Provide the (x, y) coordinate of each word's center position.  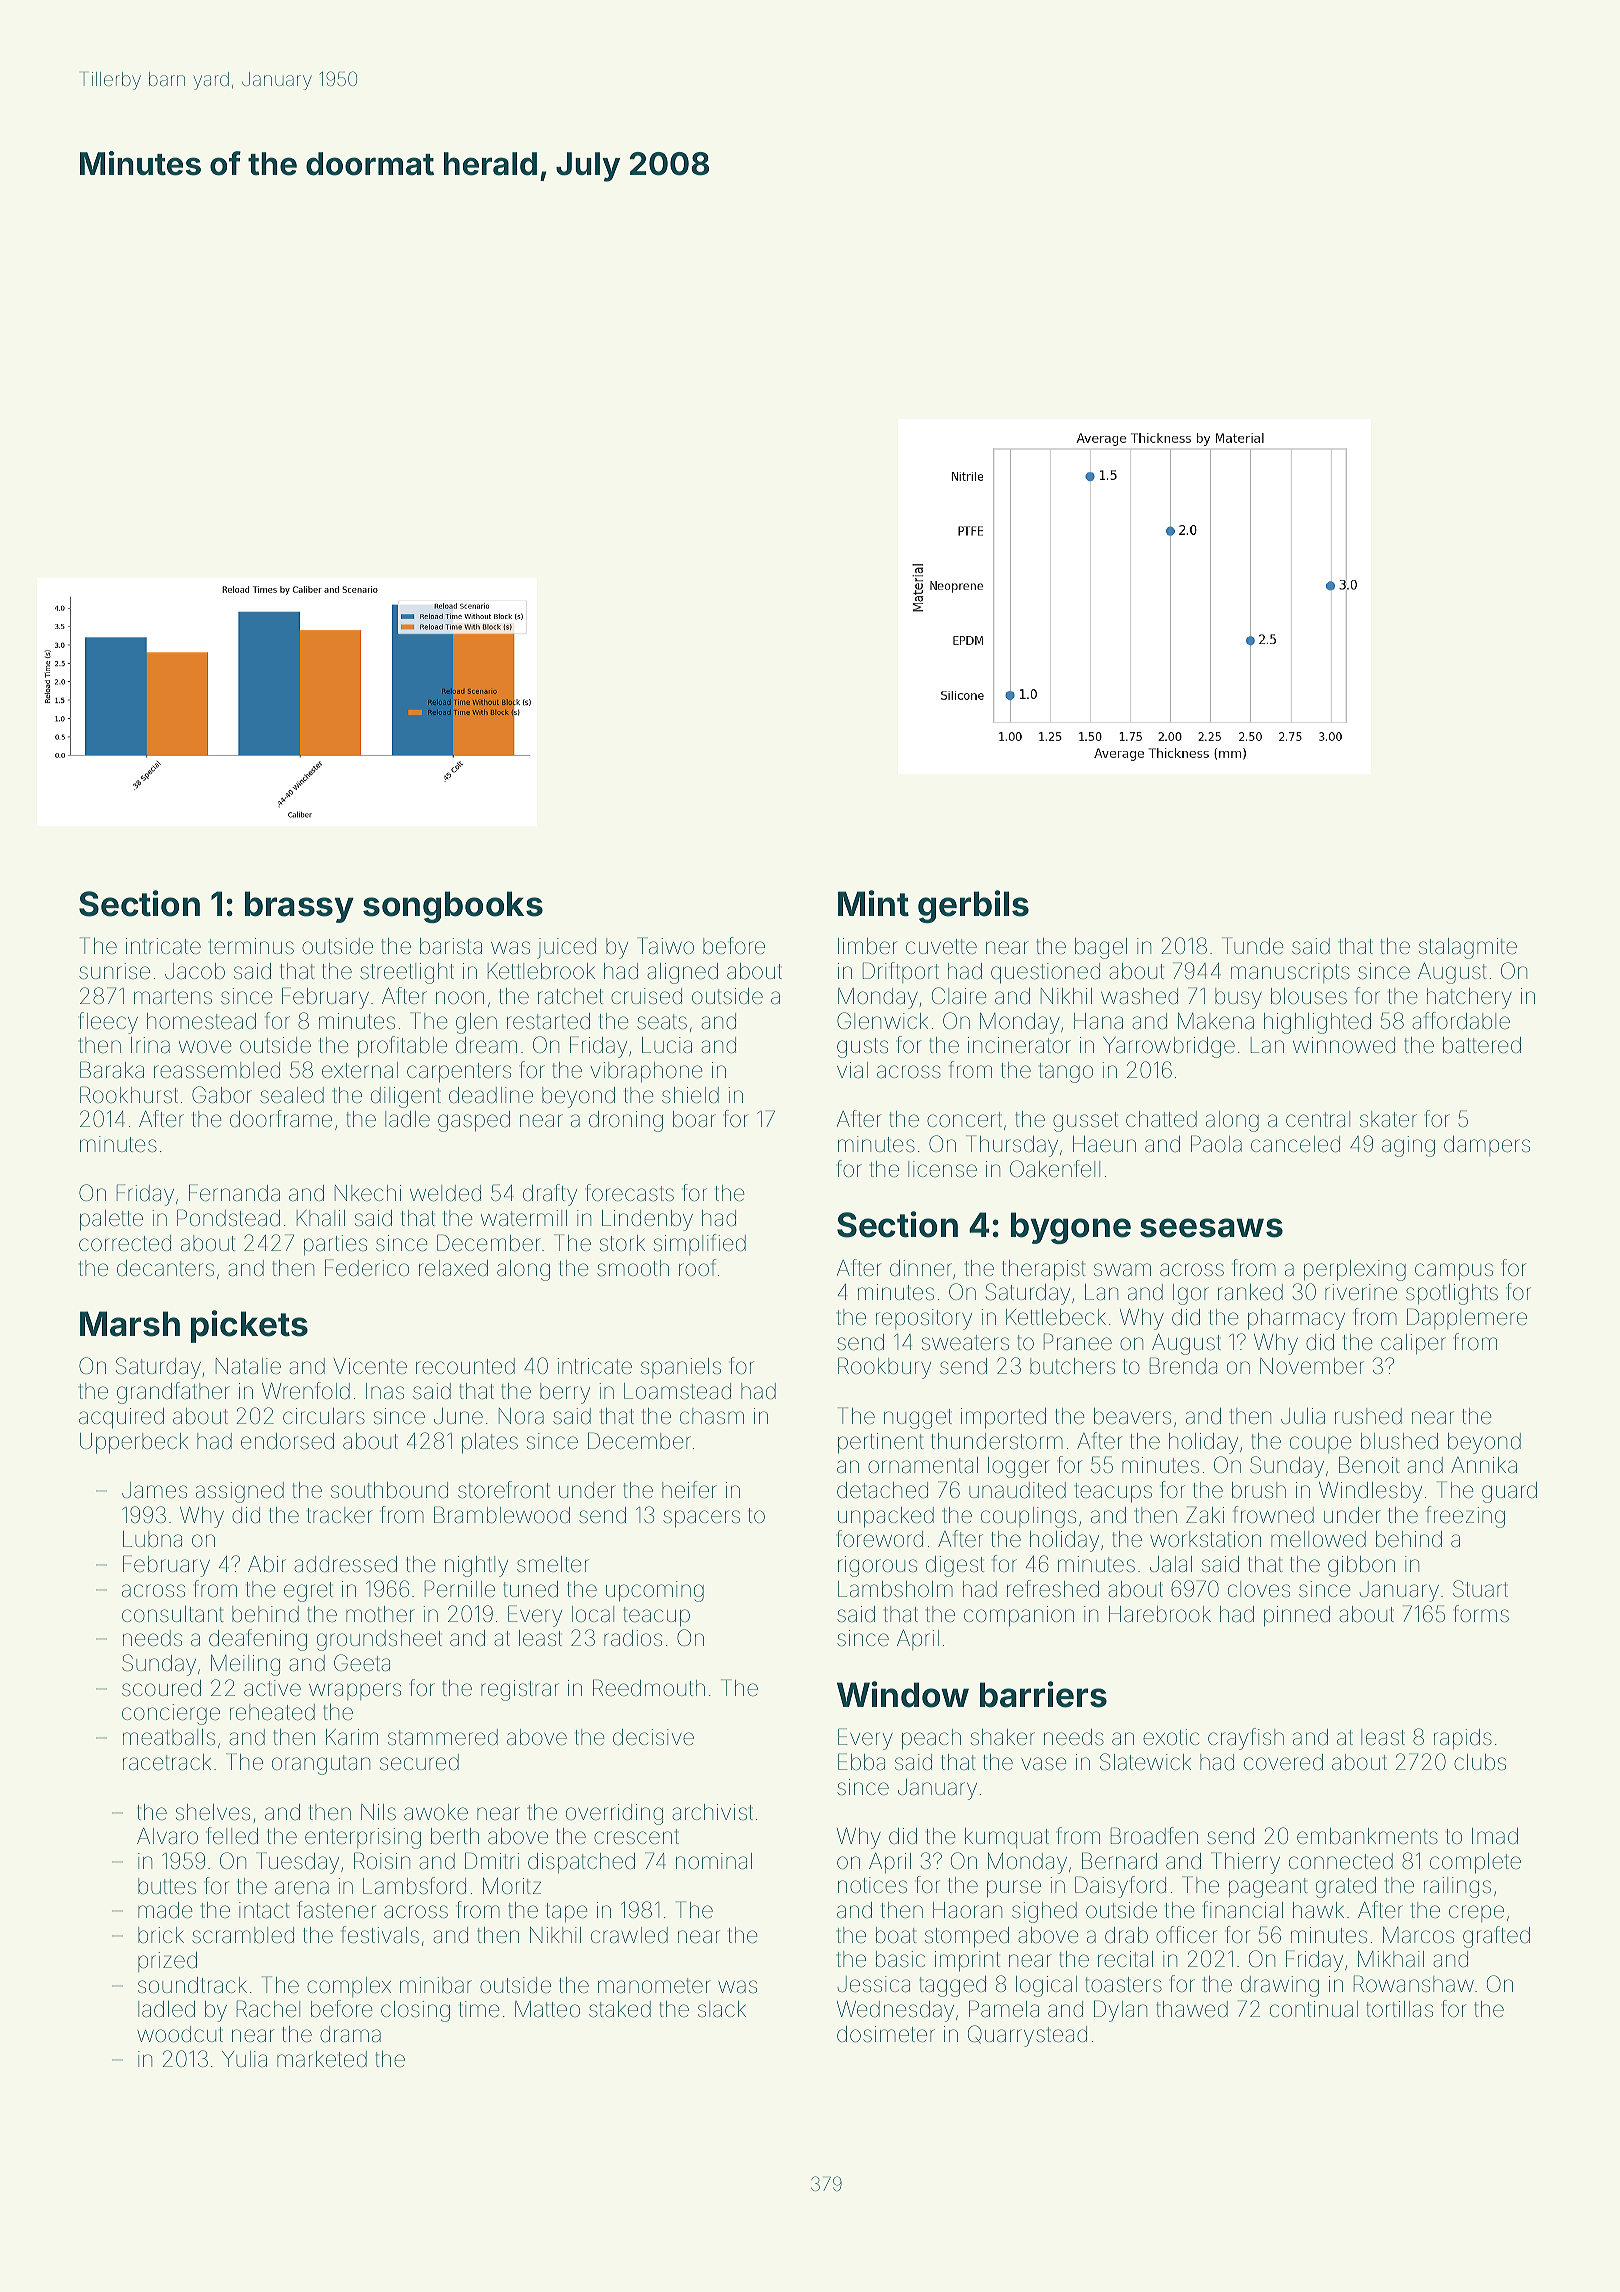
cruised (646, 996)
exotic (1171, 1737)
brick (161, 1935)
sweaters (965, 1343)
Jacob (195, 971)
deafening (258, 1640)
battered (1482, 1045)
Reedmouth (649, 1687)
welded (445, 1193)
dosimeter (886, 2034)
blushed (1399, 1441)
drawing (1280, 1986)
